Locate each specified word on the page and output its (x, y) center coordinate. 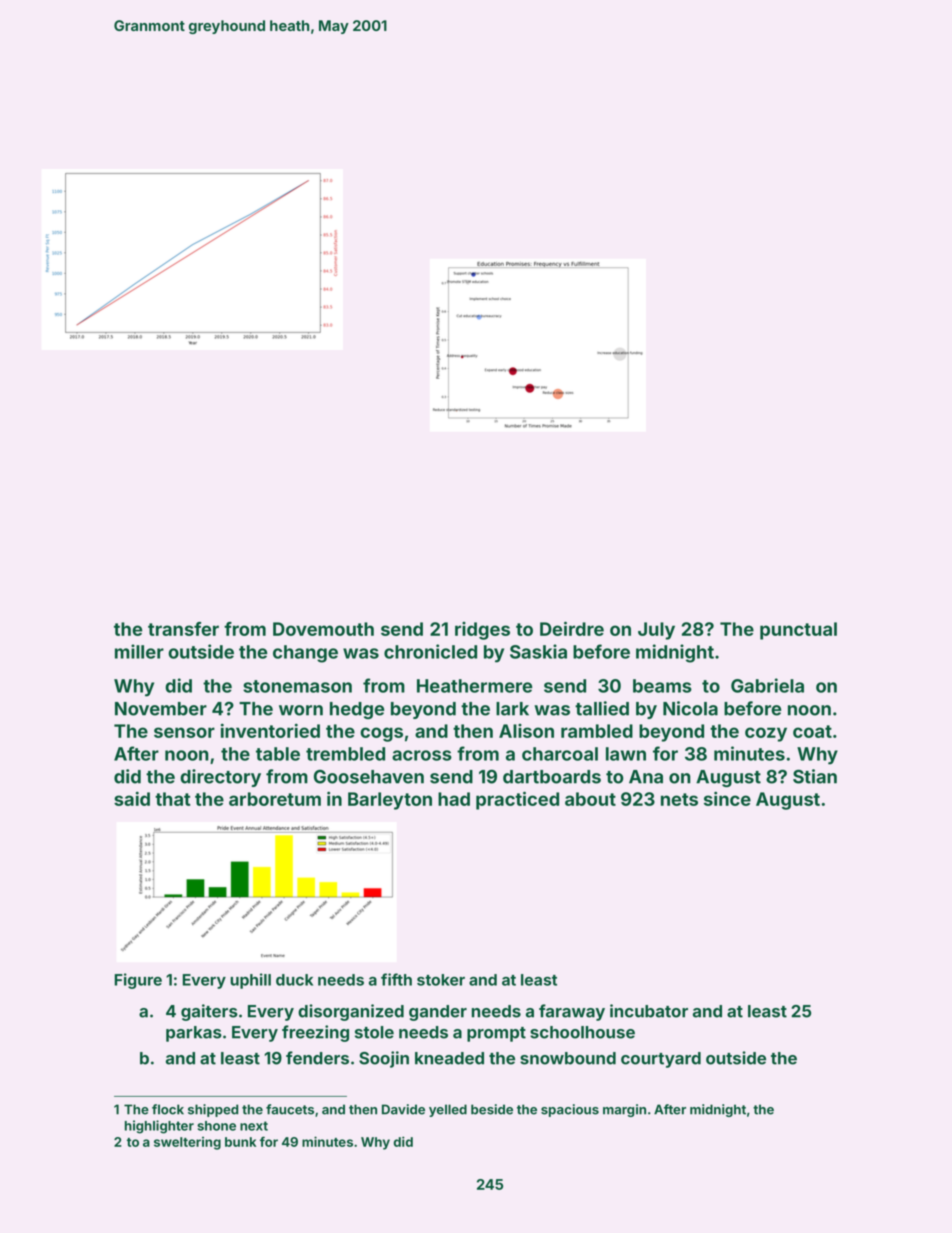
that (172, 799)
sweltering (187, 1143)
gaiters (209, 1012)
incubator (649, 1011)
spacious (570, 1110)
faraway (572, 1012)
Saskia (538, 651)
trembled (345, 754)
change (305, 654)
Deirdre (572, 628)
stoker (441, 980)
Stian (815, 776)
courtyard (661, 1060)
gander (438, 1013)
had (454, 799)
